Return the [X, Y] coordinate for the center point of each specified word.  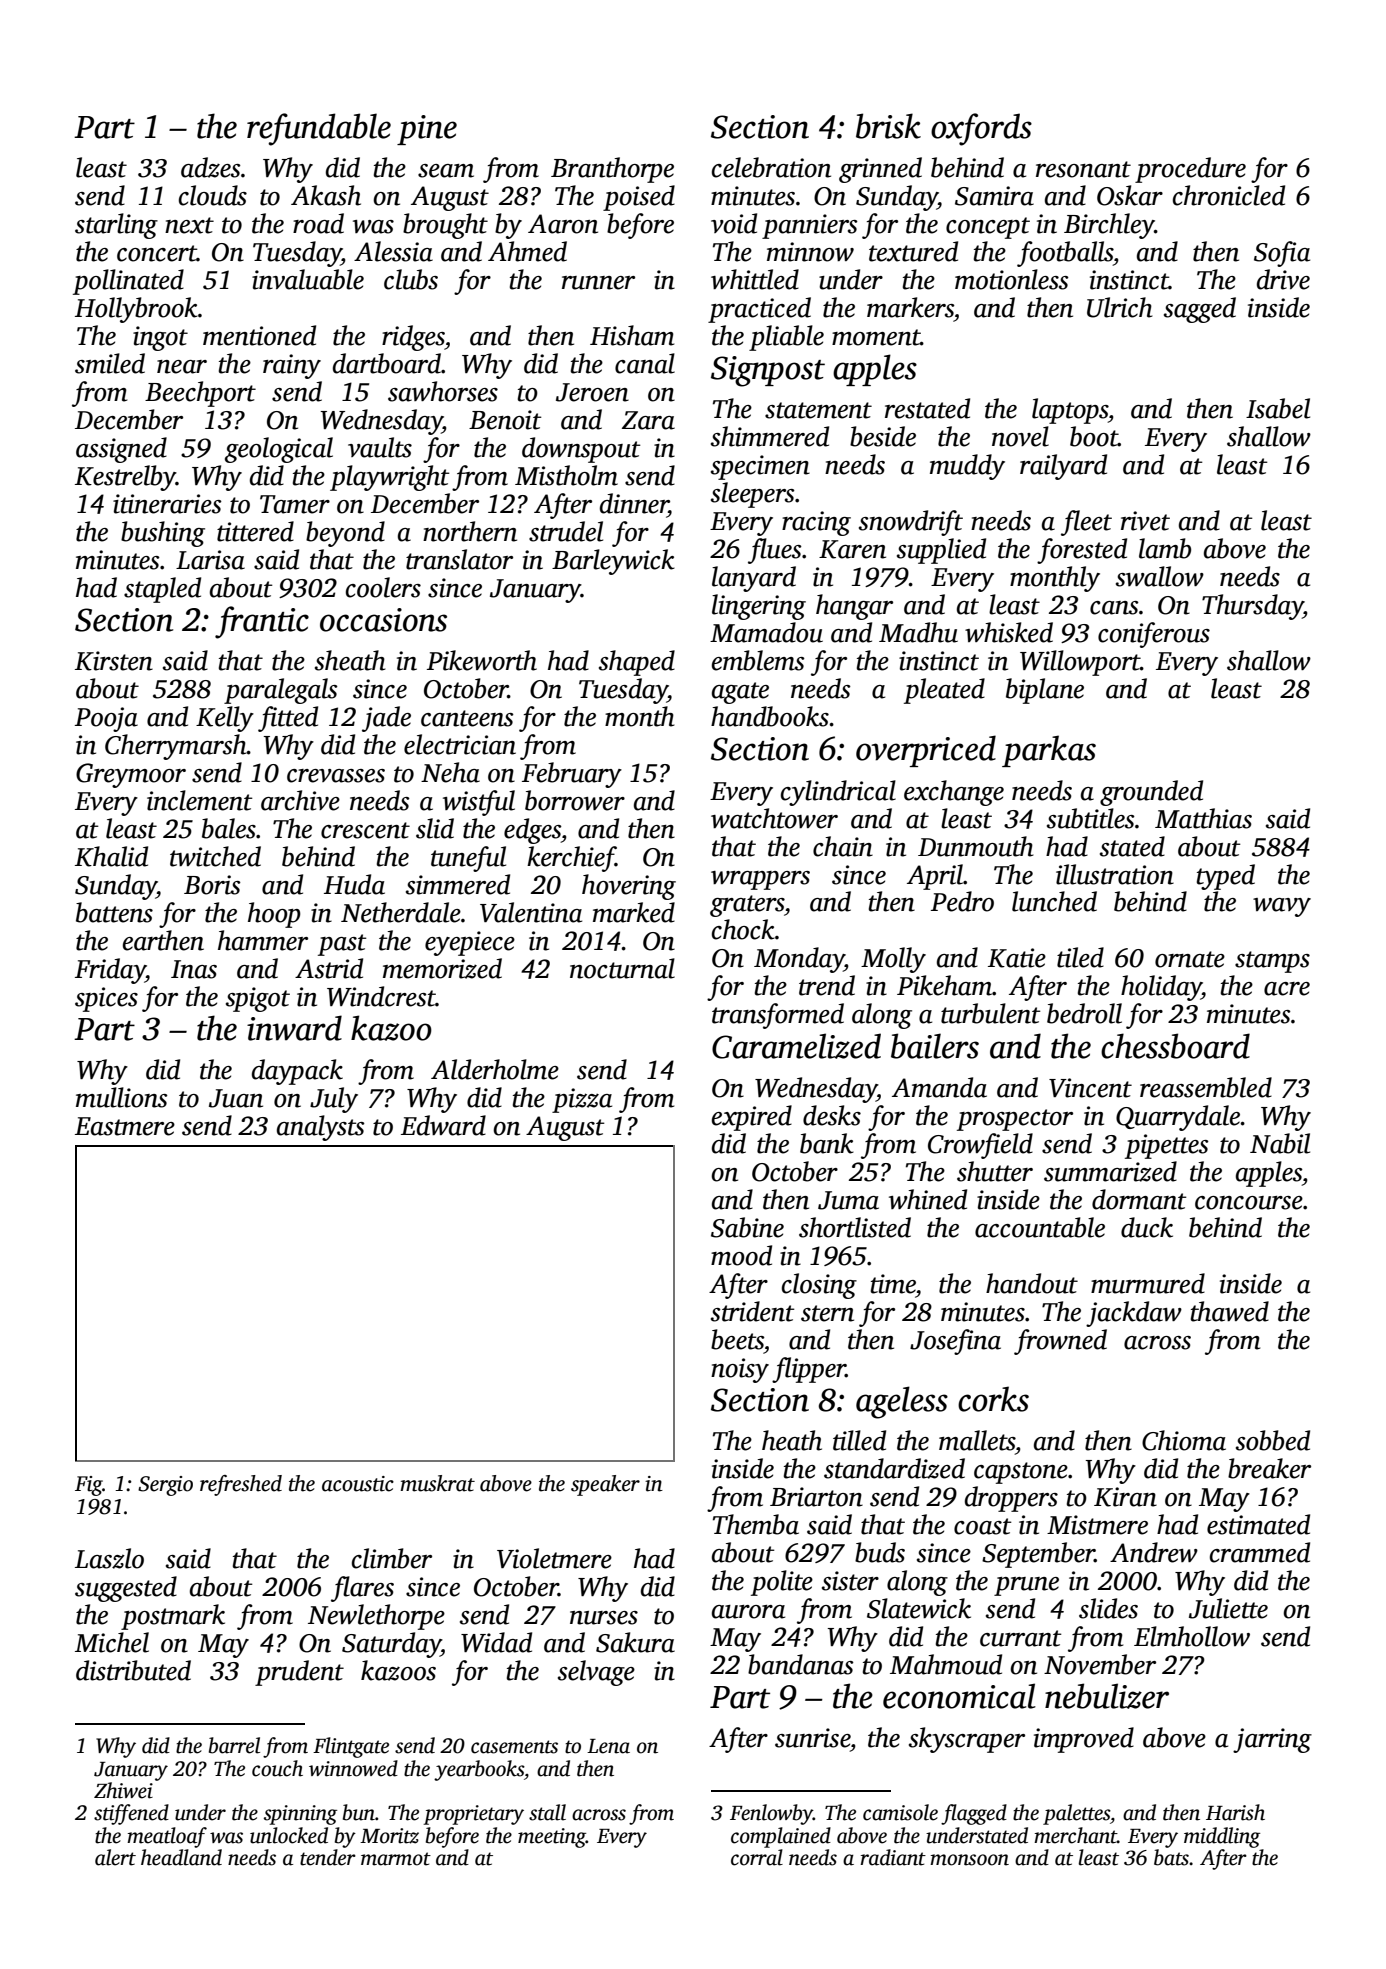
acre [1287, 989]
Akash [326, 195]
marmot [396, 1859]
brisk [888, 126]
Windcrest [381, 996]
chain [843, 846]
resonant [1083, 169]
